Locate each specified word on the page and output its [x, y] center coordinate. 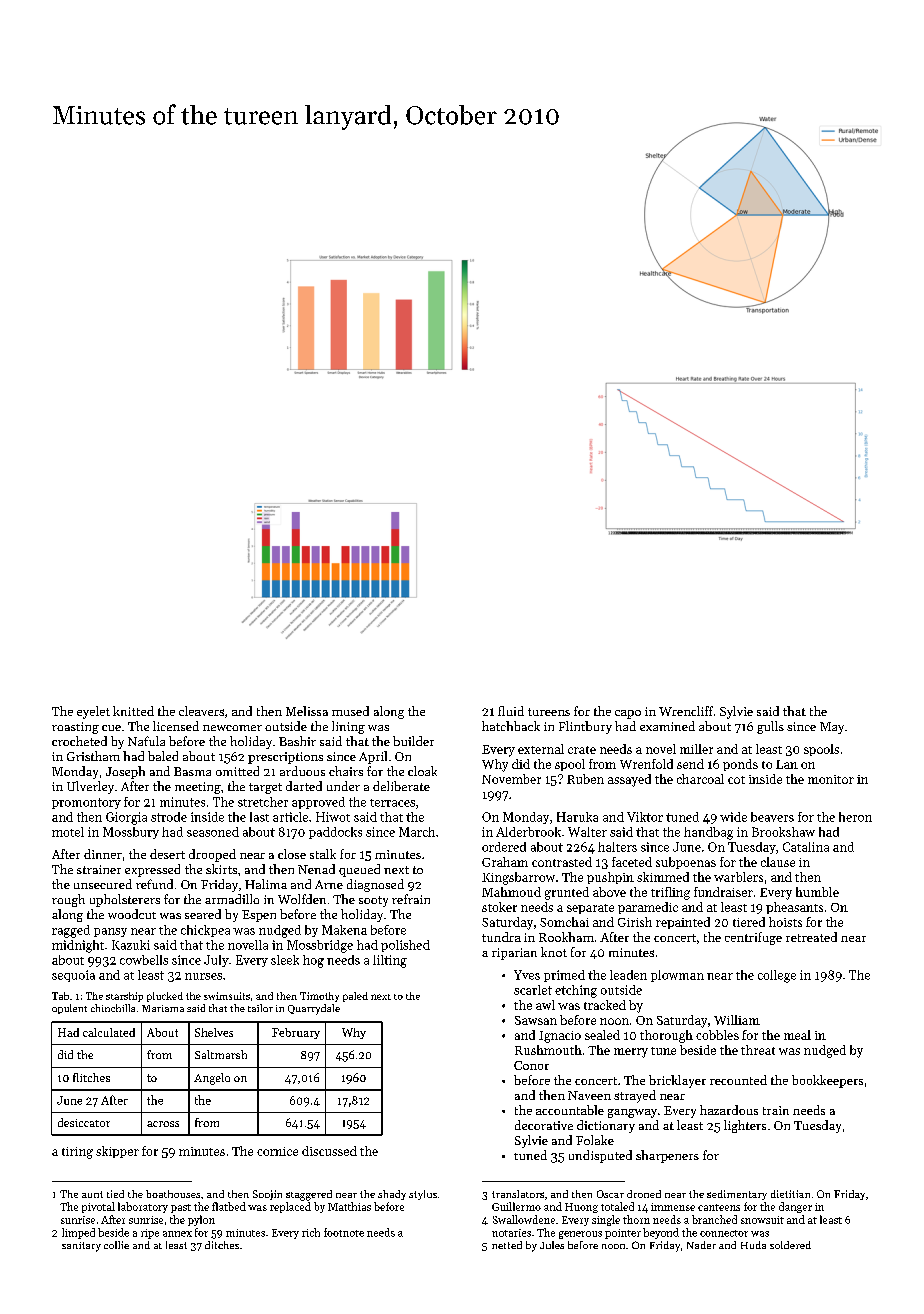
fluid [511, 711]
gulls [770, 727]
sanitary [81, 1247]
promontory [86, 803]
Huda [753, 1245]
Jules [552, 1245]
